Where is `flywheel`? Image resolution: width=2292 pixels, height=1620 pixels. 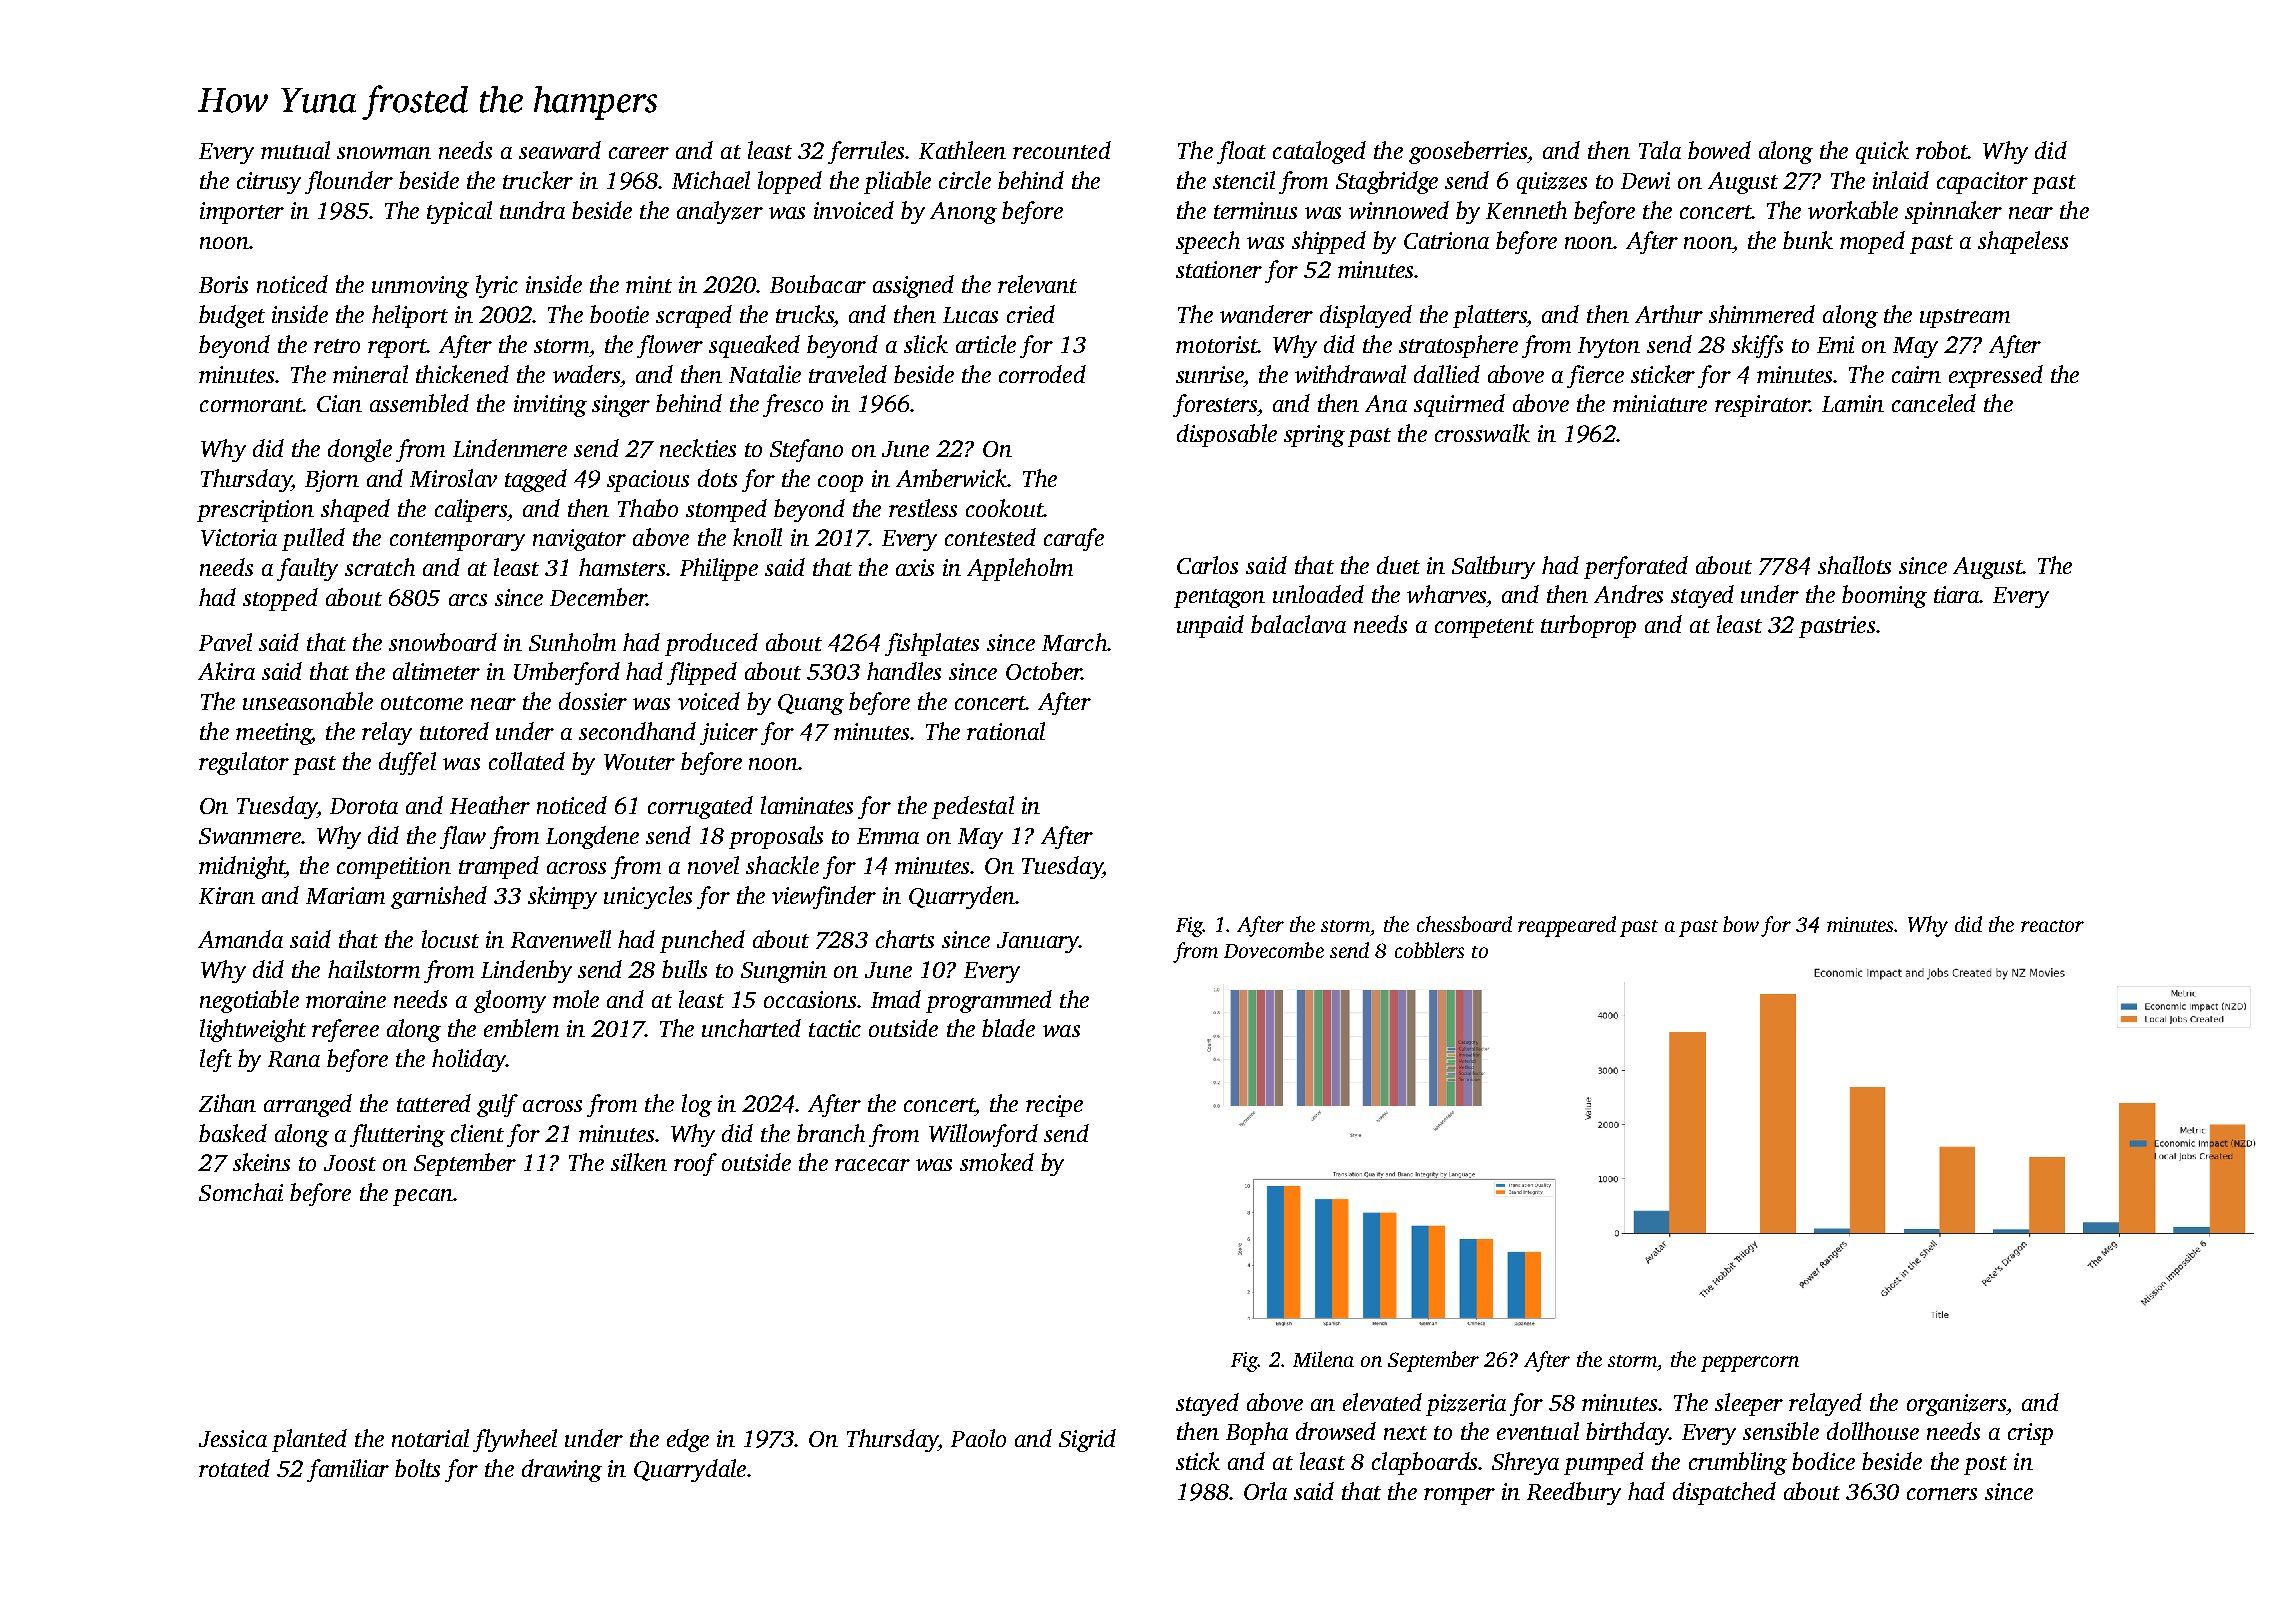
flywheel is located at coordinates (515, 1440).
